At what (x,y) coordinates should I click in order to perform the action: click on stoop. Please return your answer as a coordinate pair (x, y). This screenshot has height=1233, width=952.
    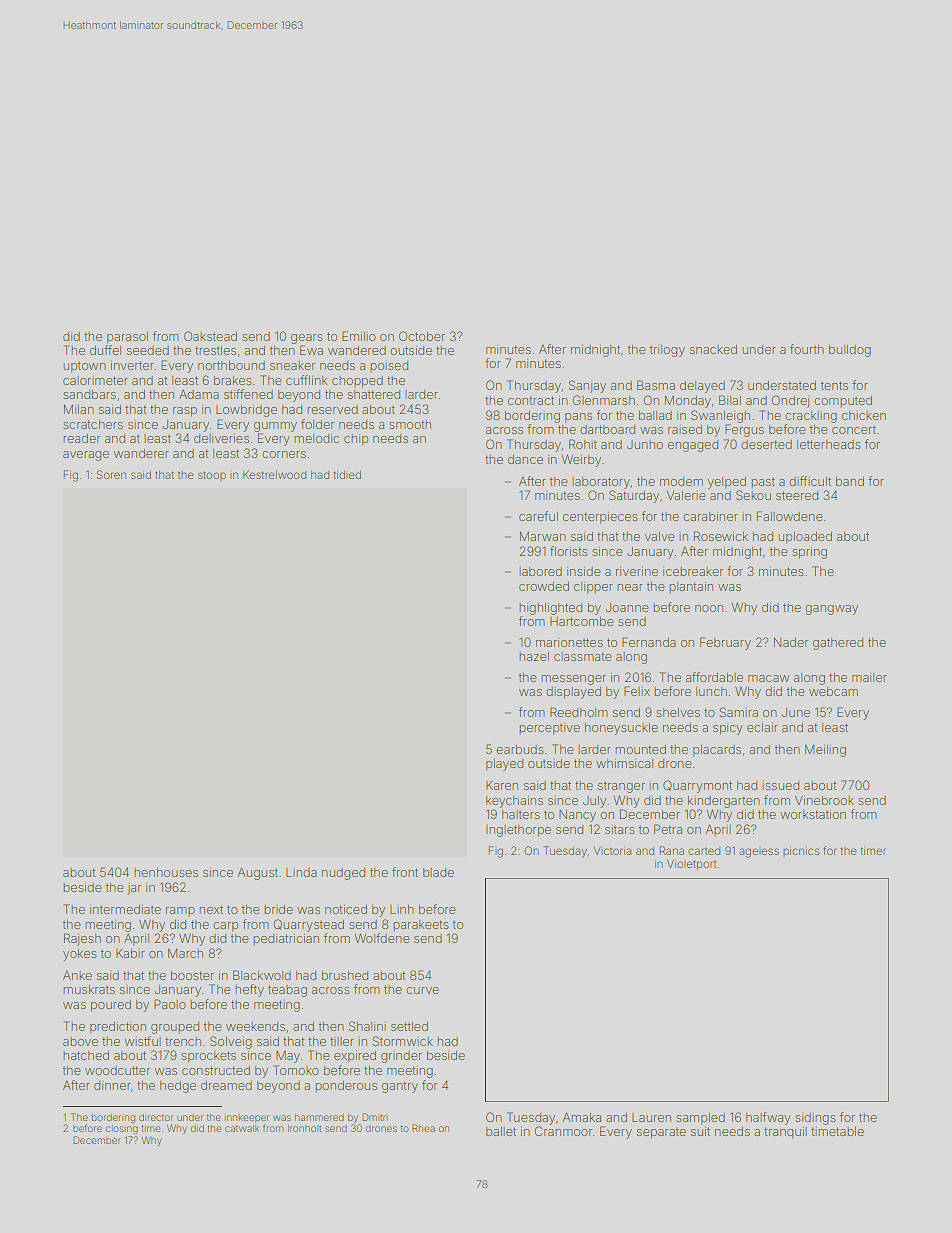
    Looking at the image, I should click on (212, 476).
